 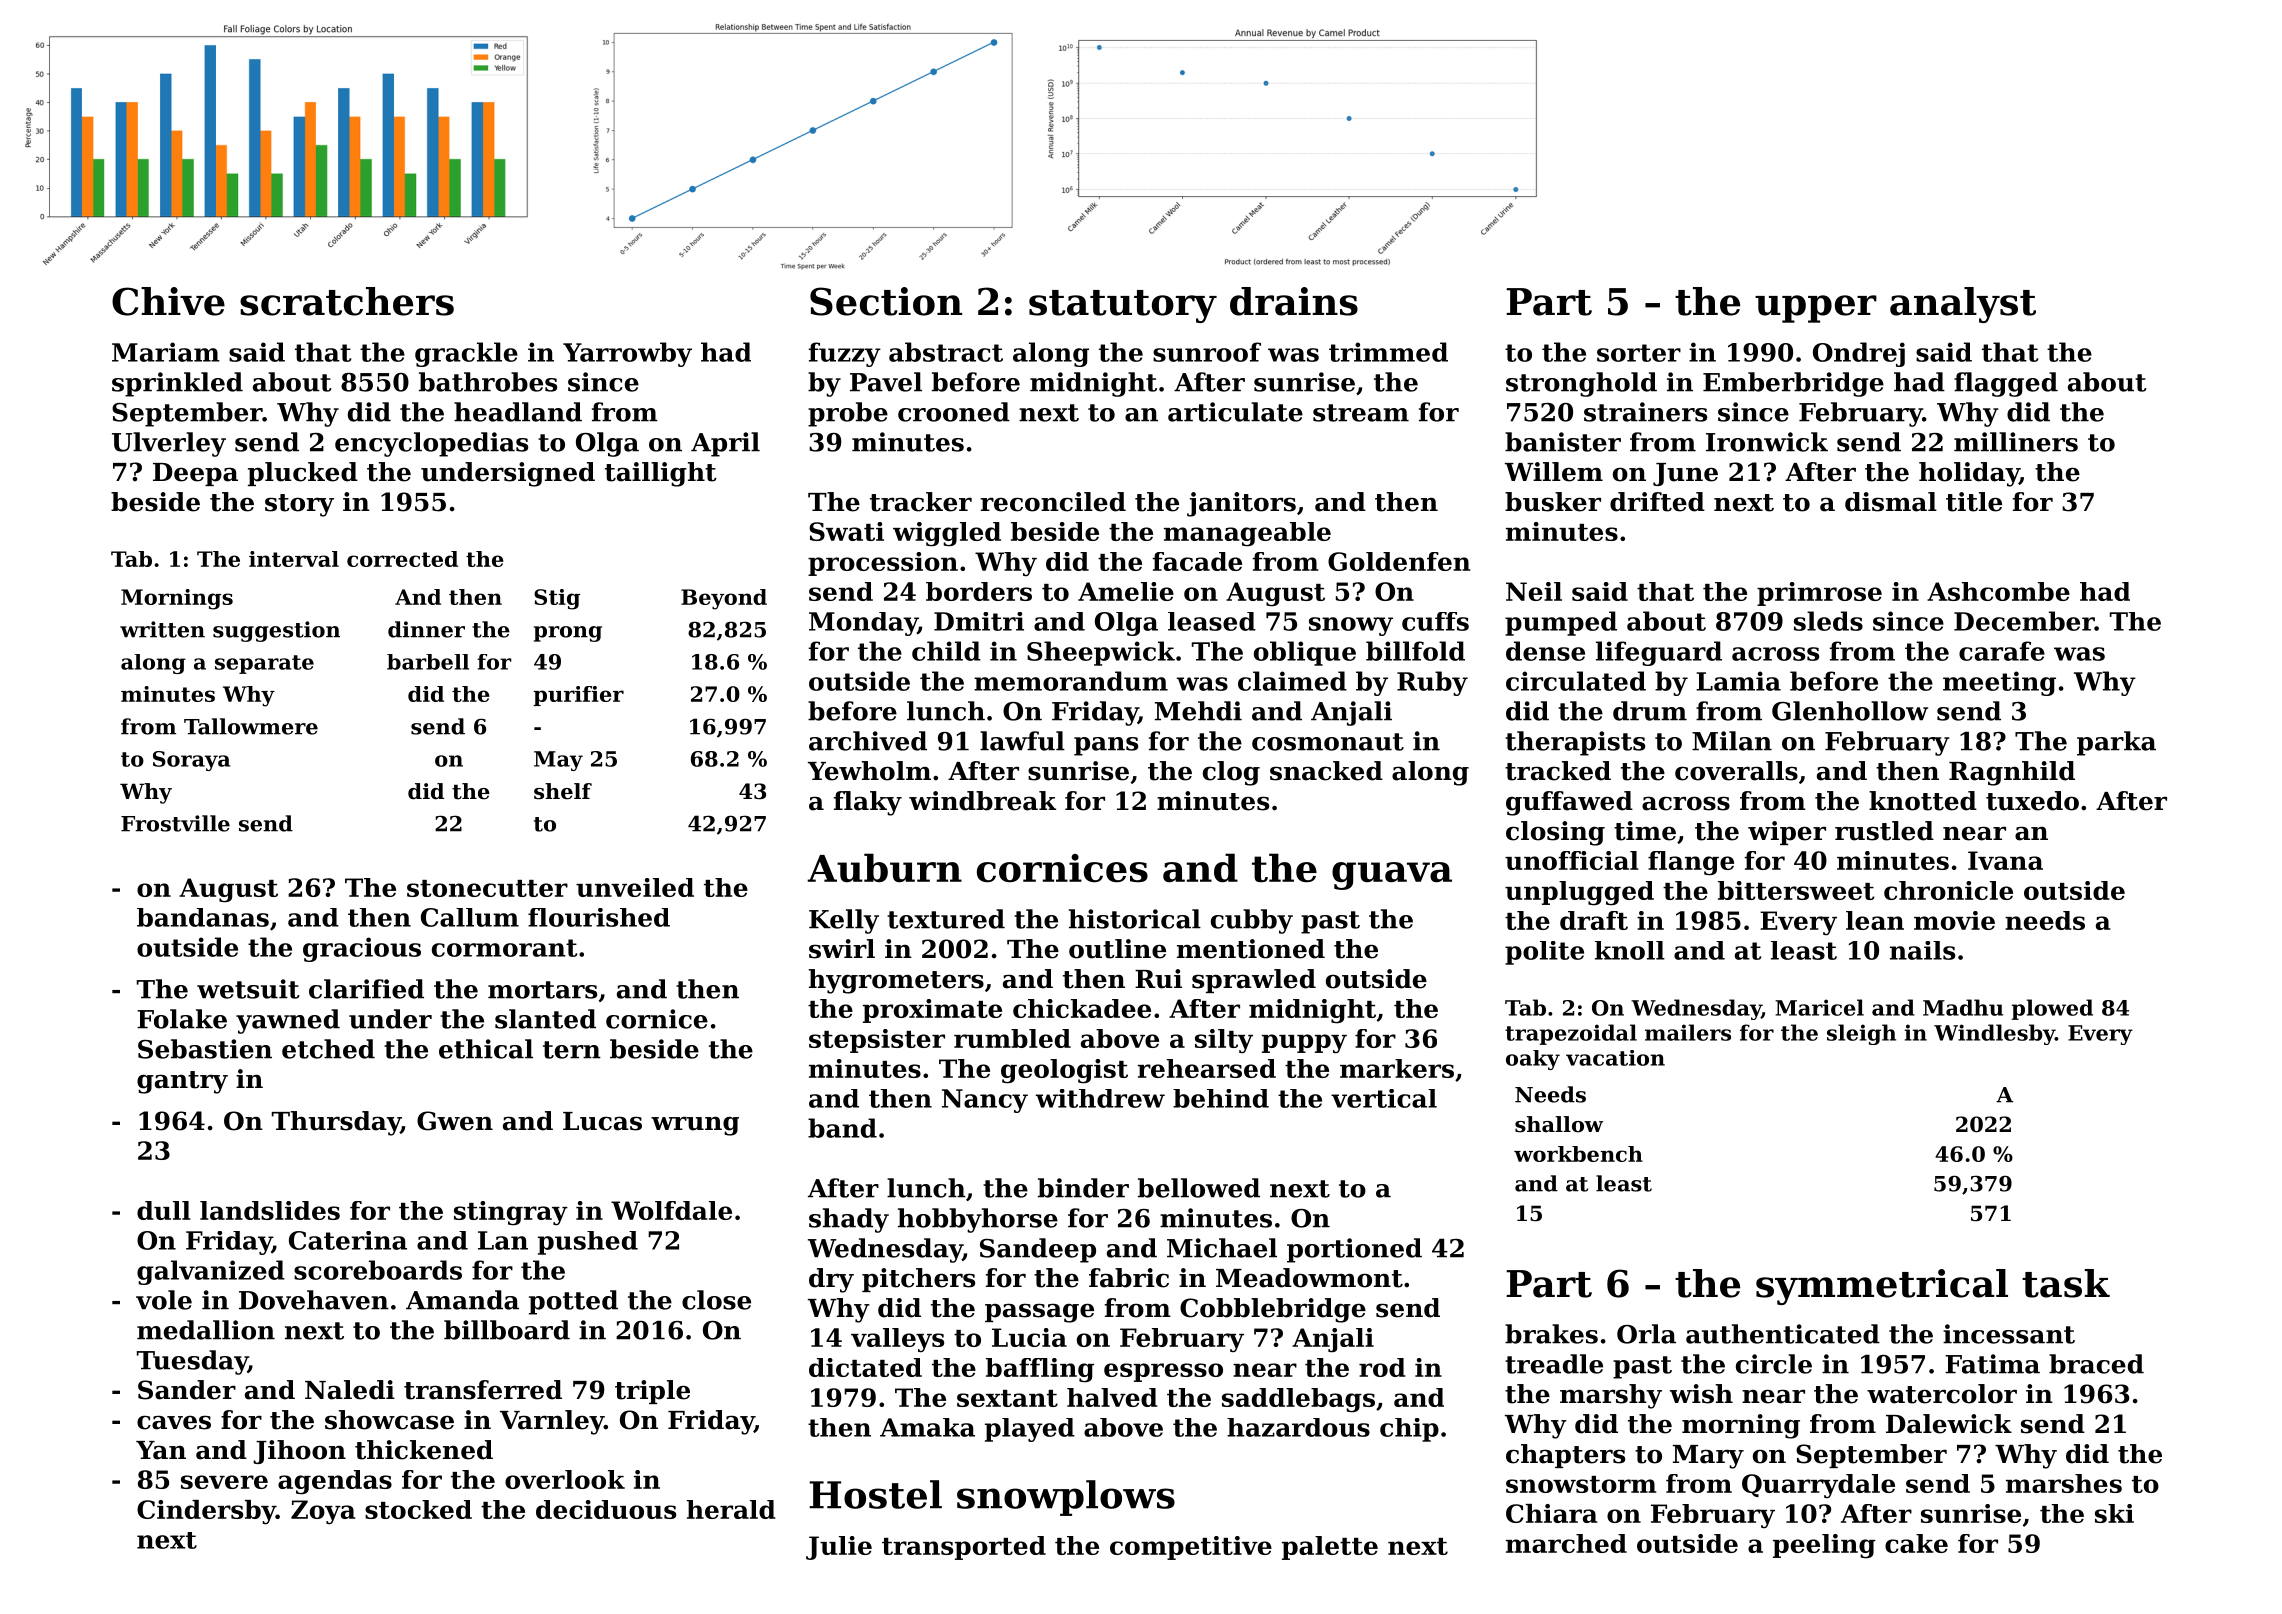 What do you see at coordinates (323, 1512) in the document?
I see `Zoya` at bounding box center [323, 1512].
